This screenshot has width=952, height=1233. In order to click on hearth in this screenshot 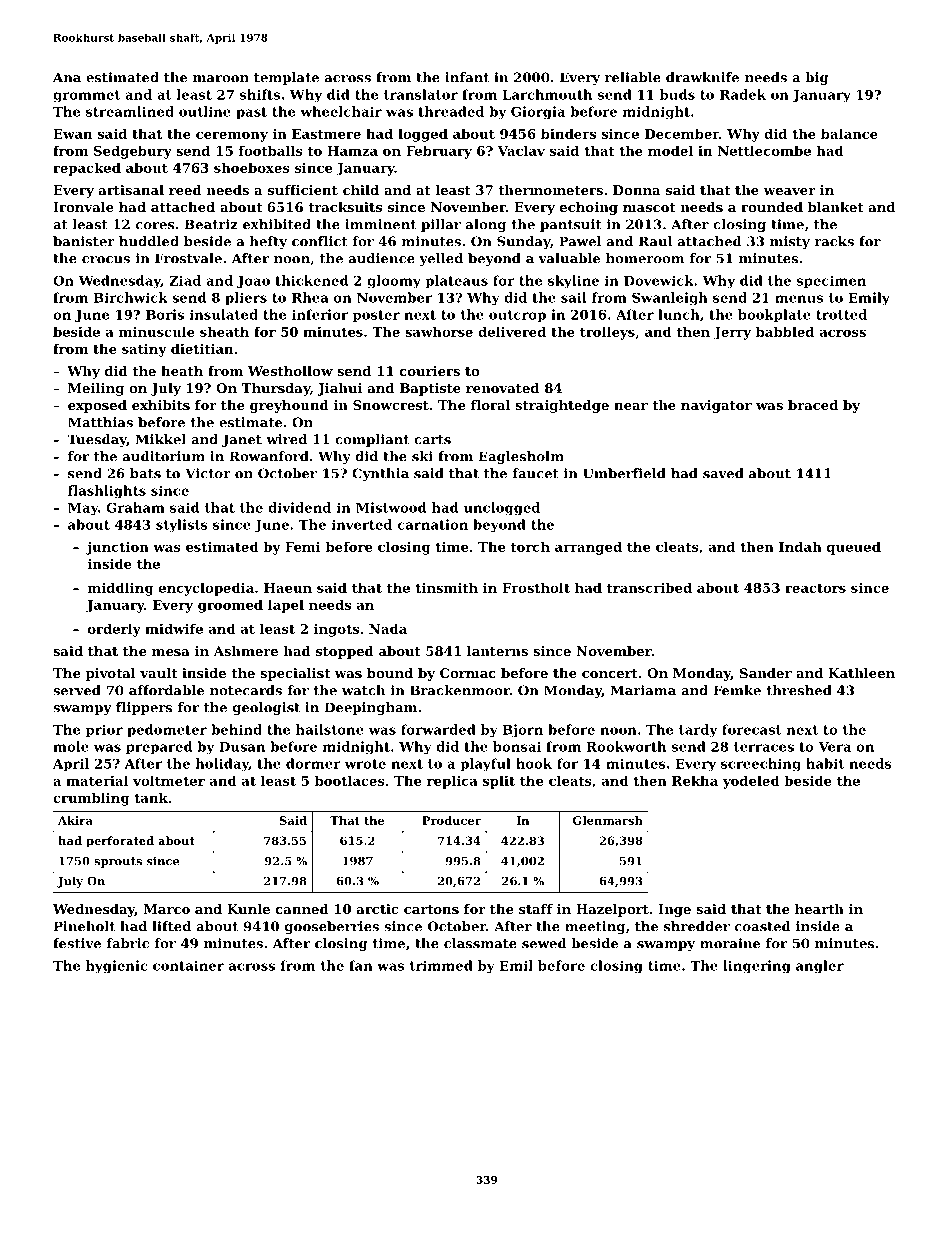, I will do `click(819, 909)`.
